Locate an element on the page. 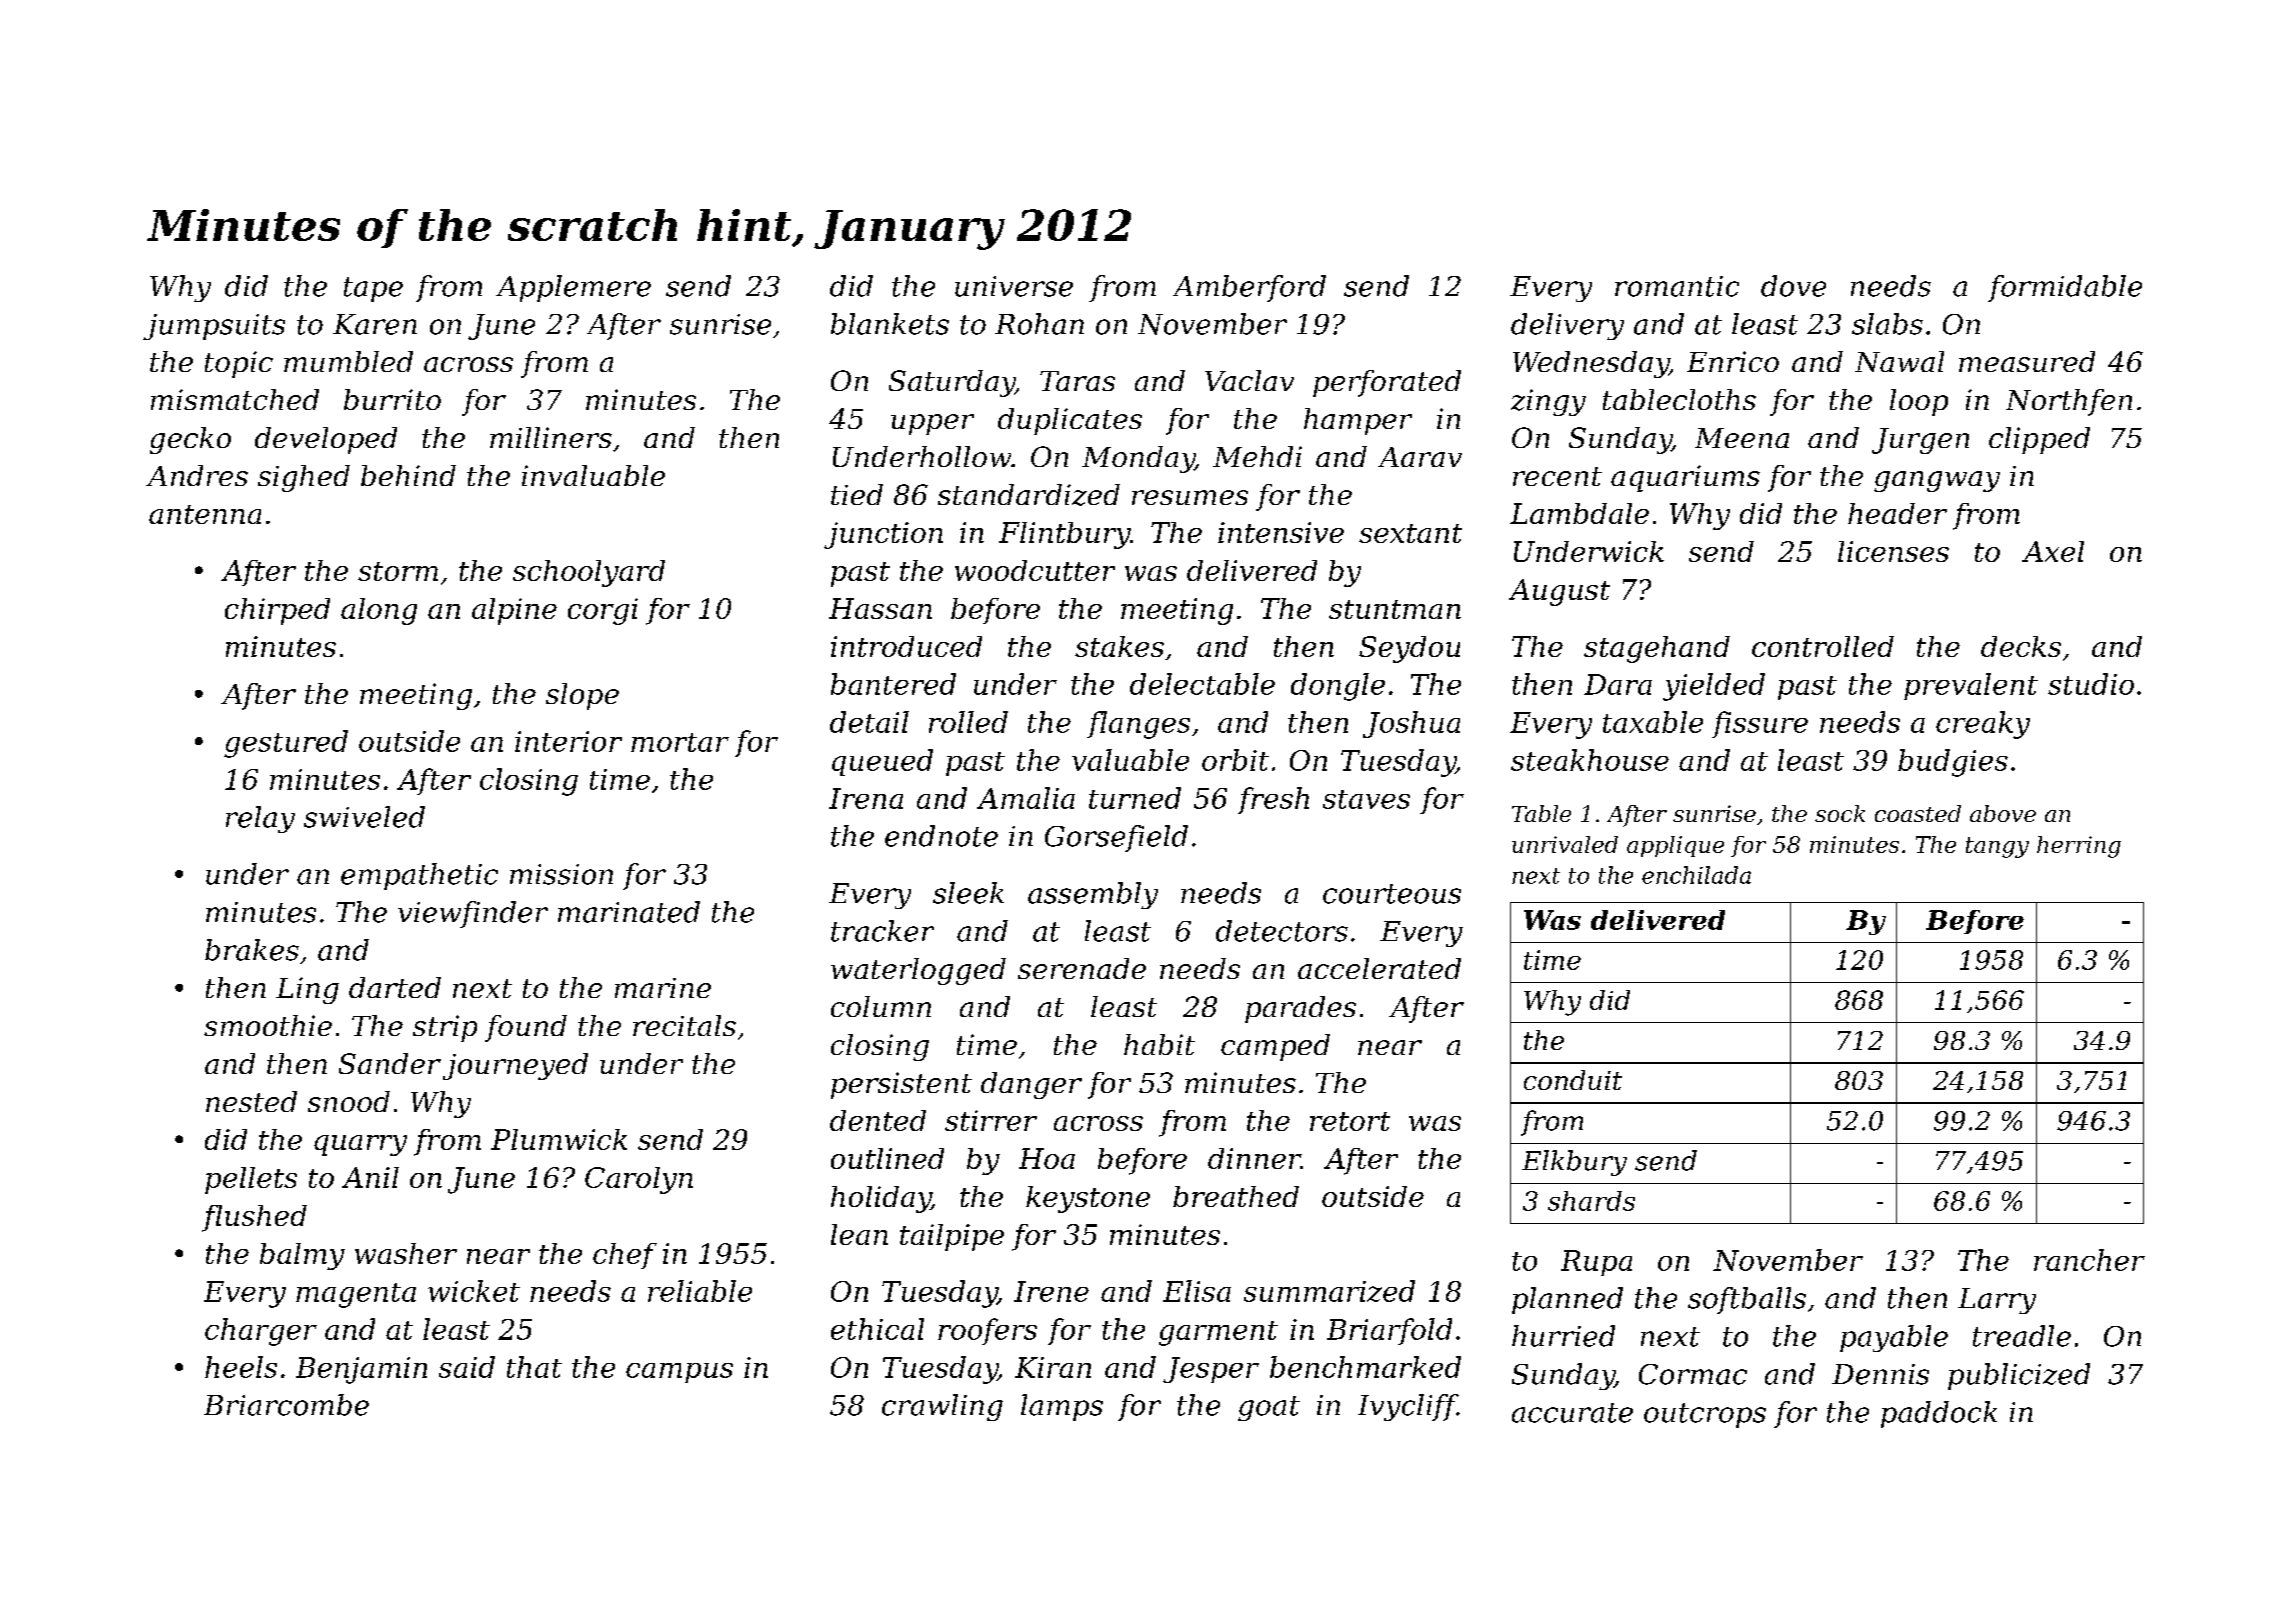 The image size is (2292, 1620). marine is located at coordinates (663, 988).
